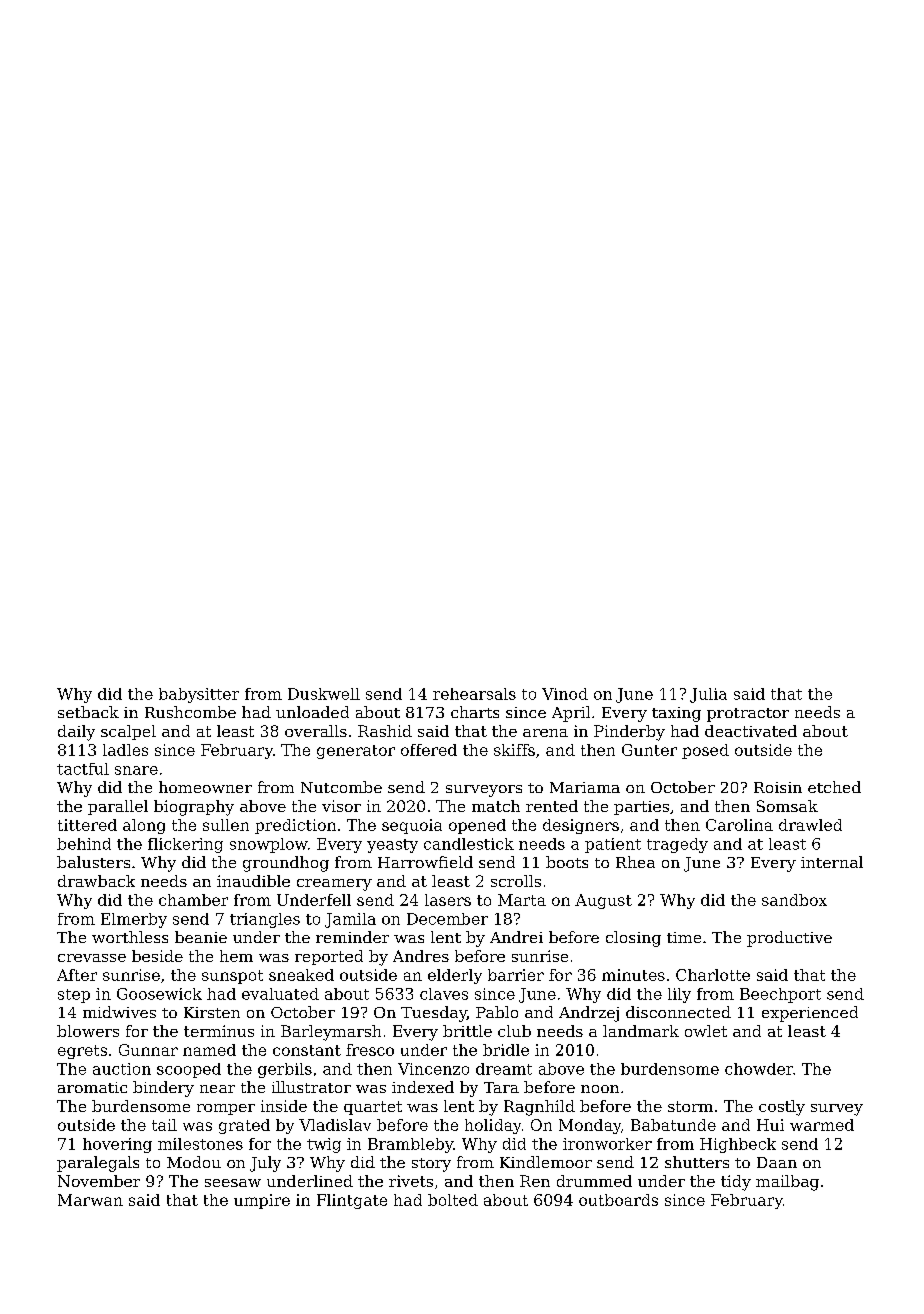 This image has width=924, height=1314. What do you see at coordinates (219, 1031) in the image?
I see `terminus` at bounding box center [219, 1031].
